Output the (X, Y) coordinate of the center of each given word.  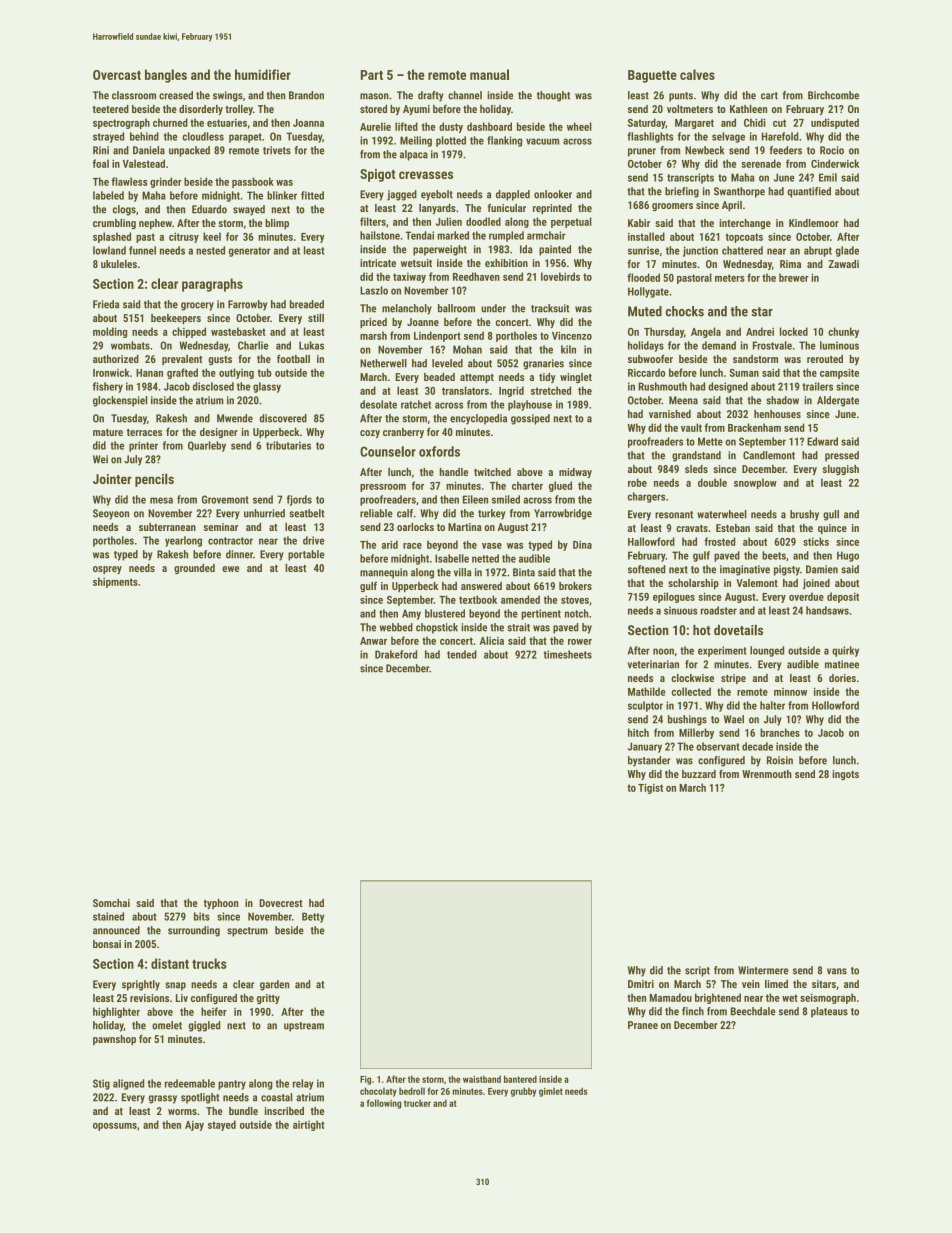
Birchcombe (833, 95)
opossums (115, 1127)
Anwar (373, 641)
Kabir (639, 223)
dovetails (738, 630)
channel (465, 95)
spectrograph (121, 123)
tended (462, 654)
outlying (236, 373)
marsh (373, 335)
